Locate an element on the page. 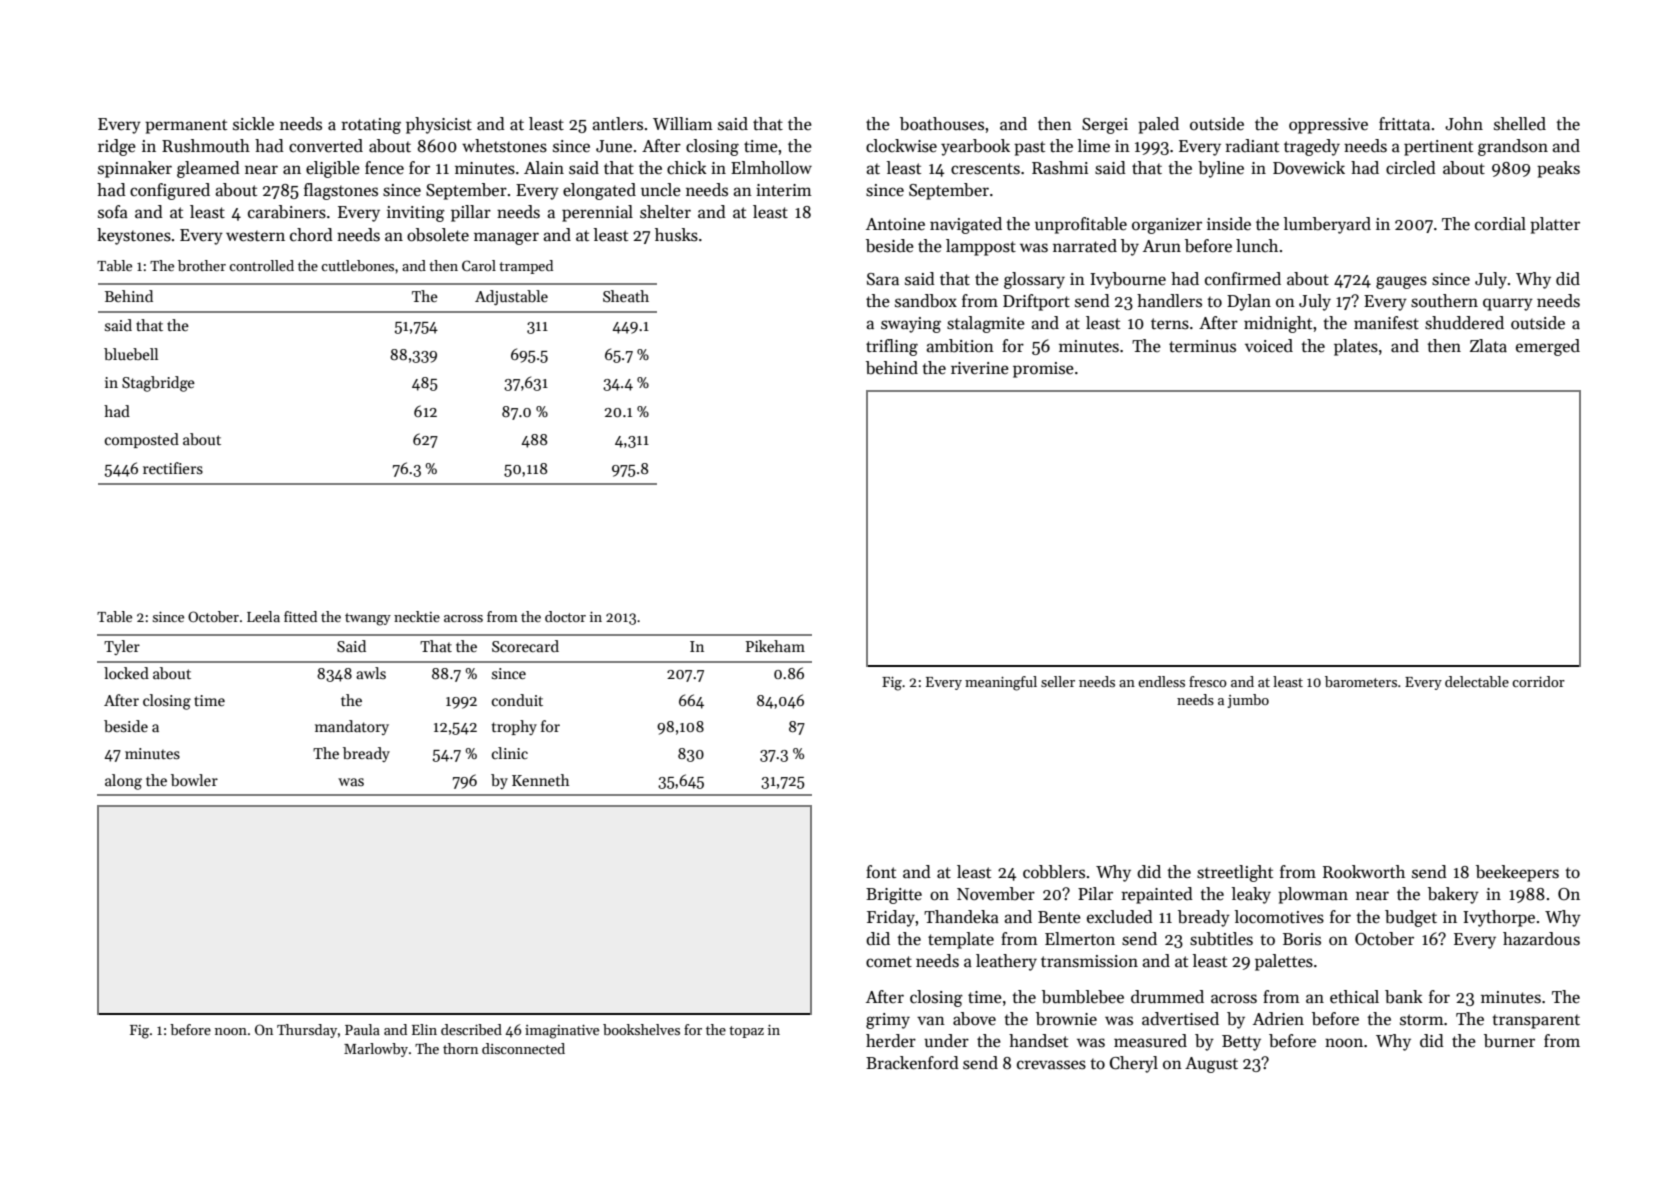  Brigitte is located at coordinates (894, 896).
